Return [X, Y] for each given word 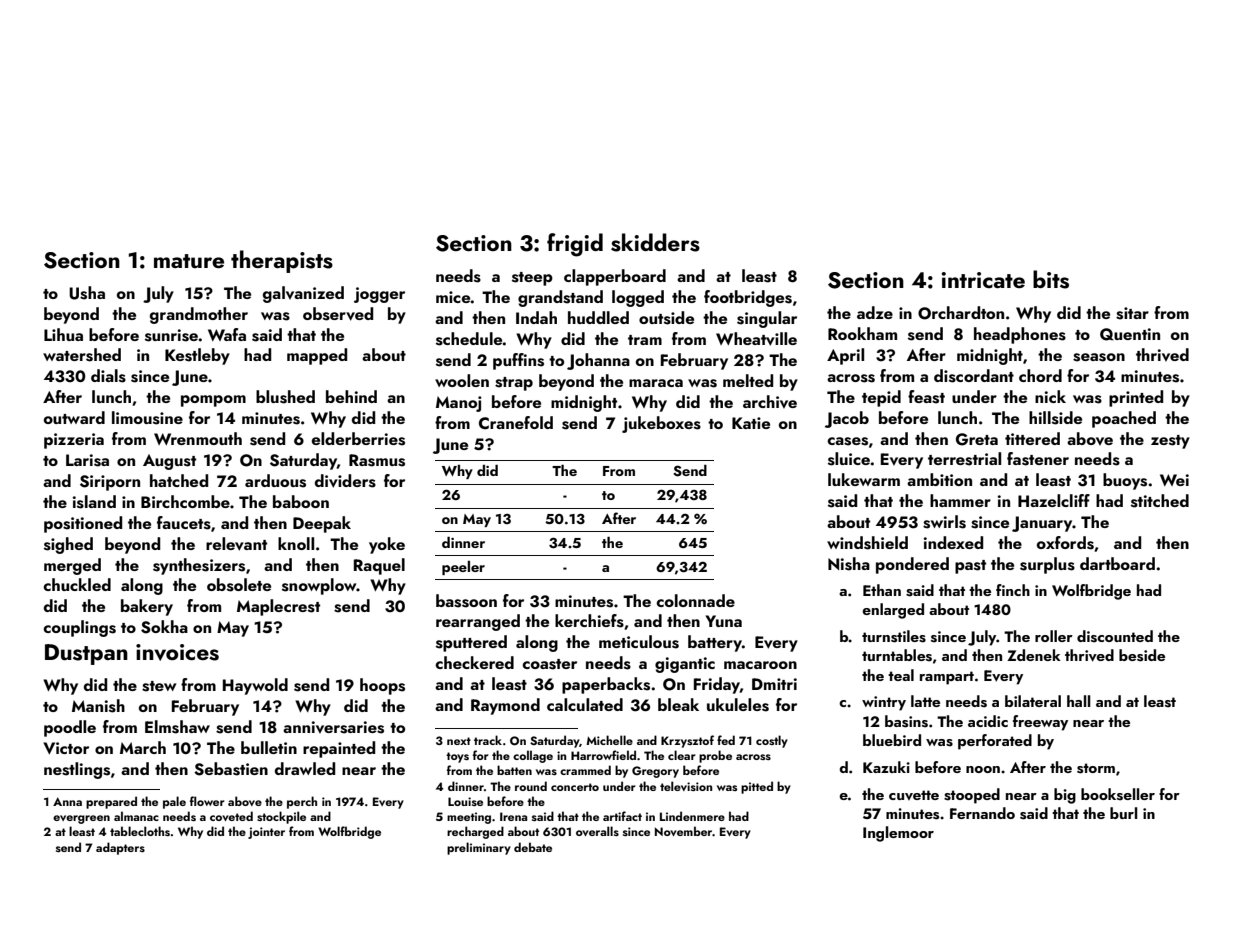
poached [1124, 419]
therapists [282, 261]
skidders [655, 242]
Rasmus [377, 460]
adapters [120, 848]
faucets [184, 523]
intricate [983, 280]
